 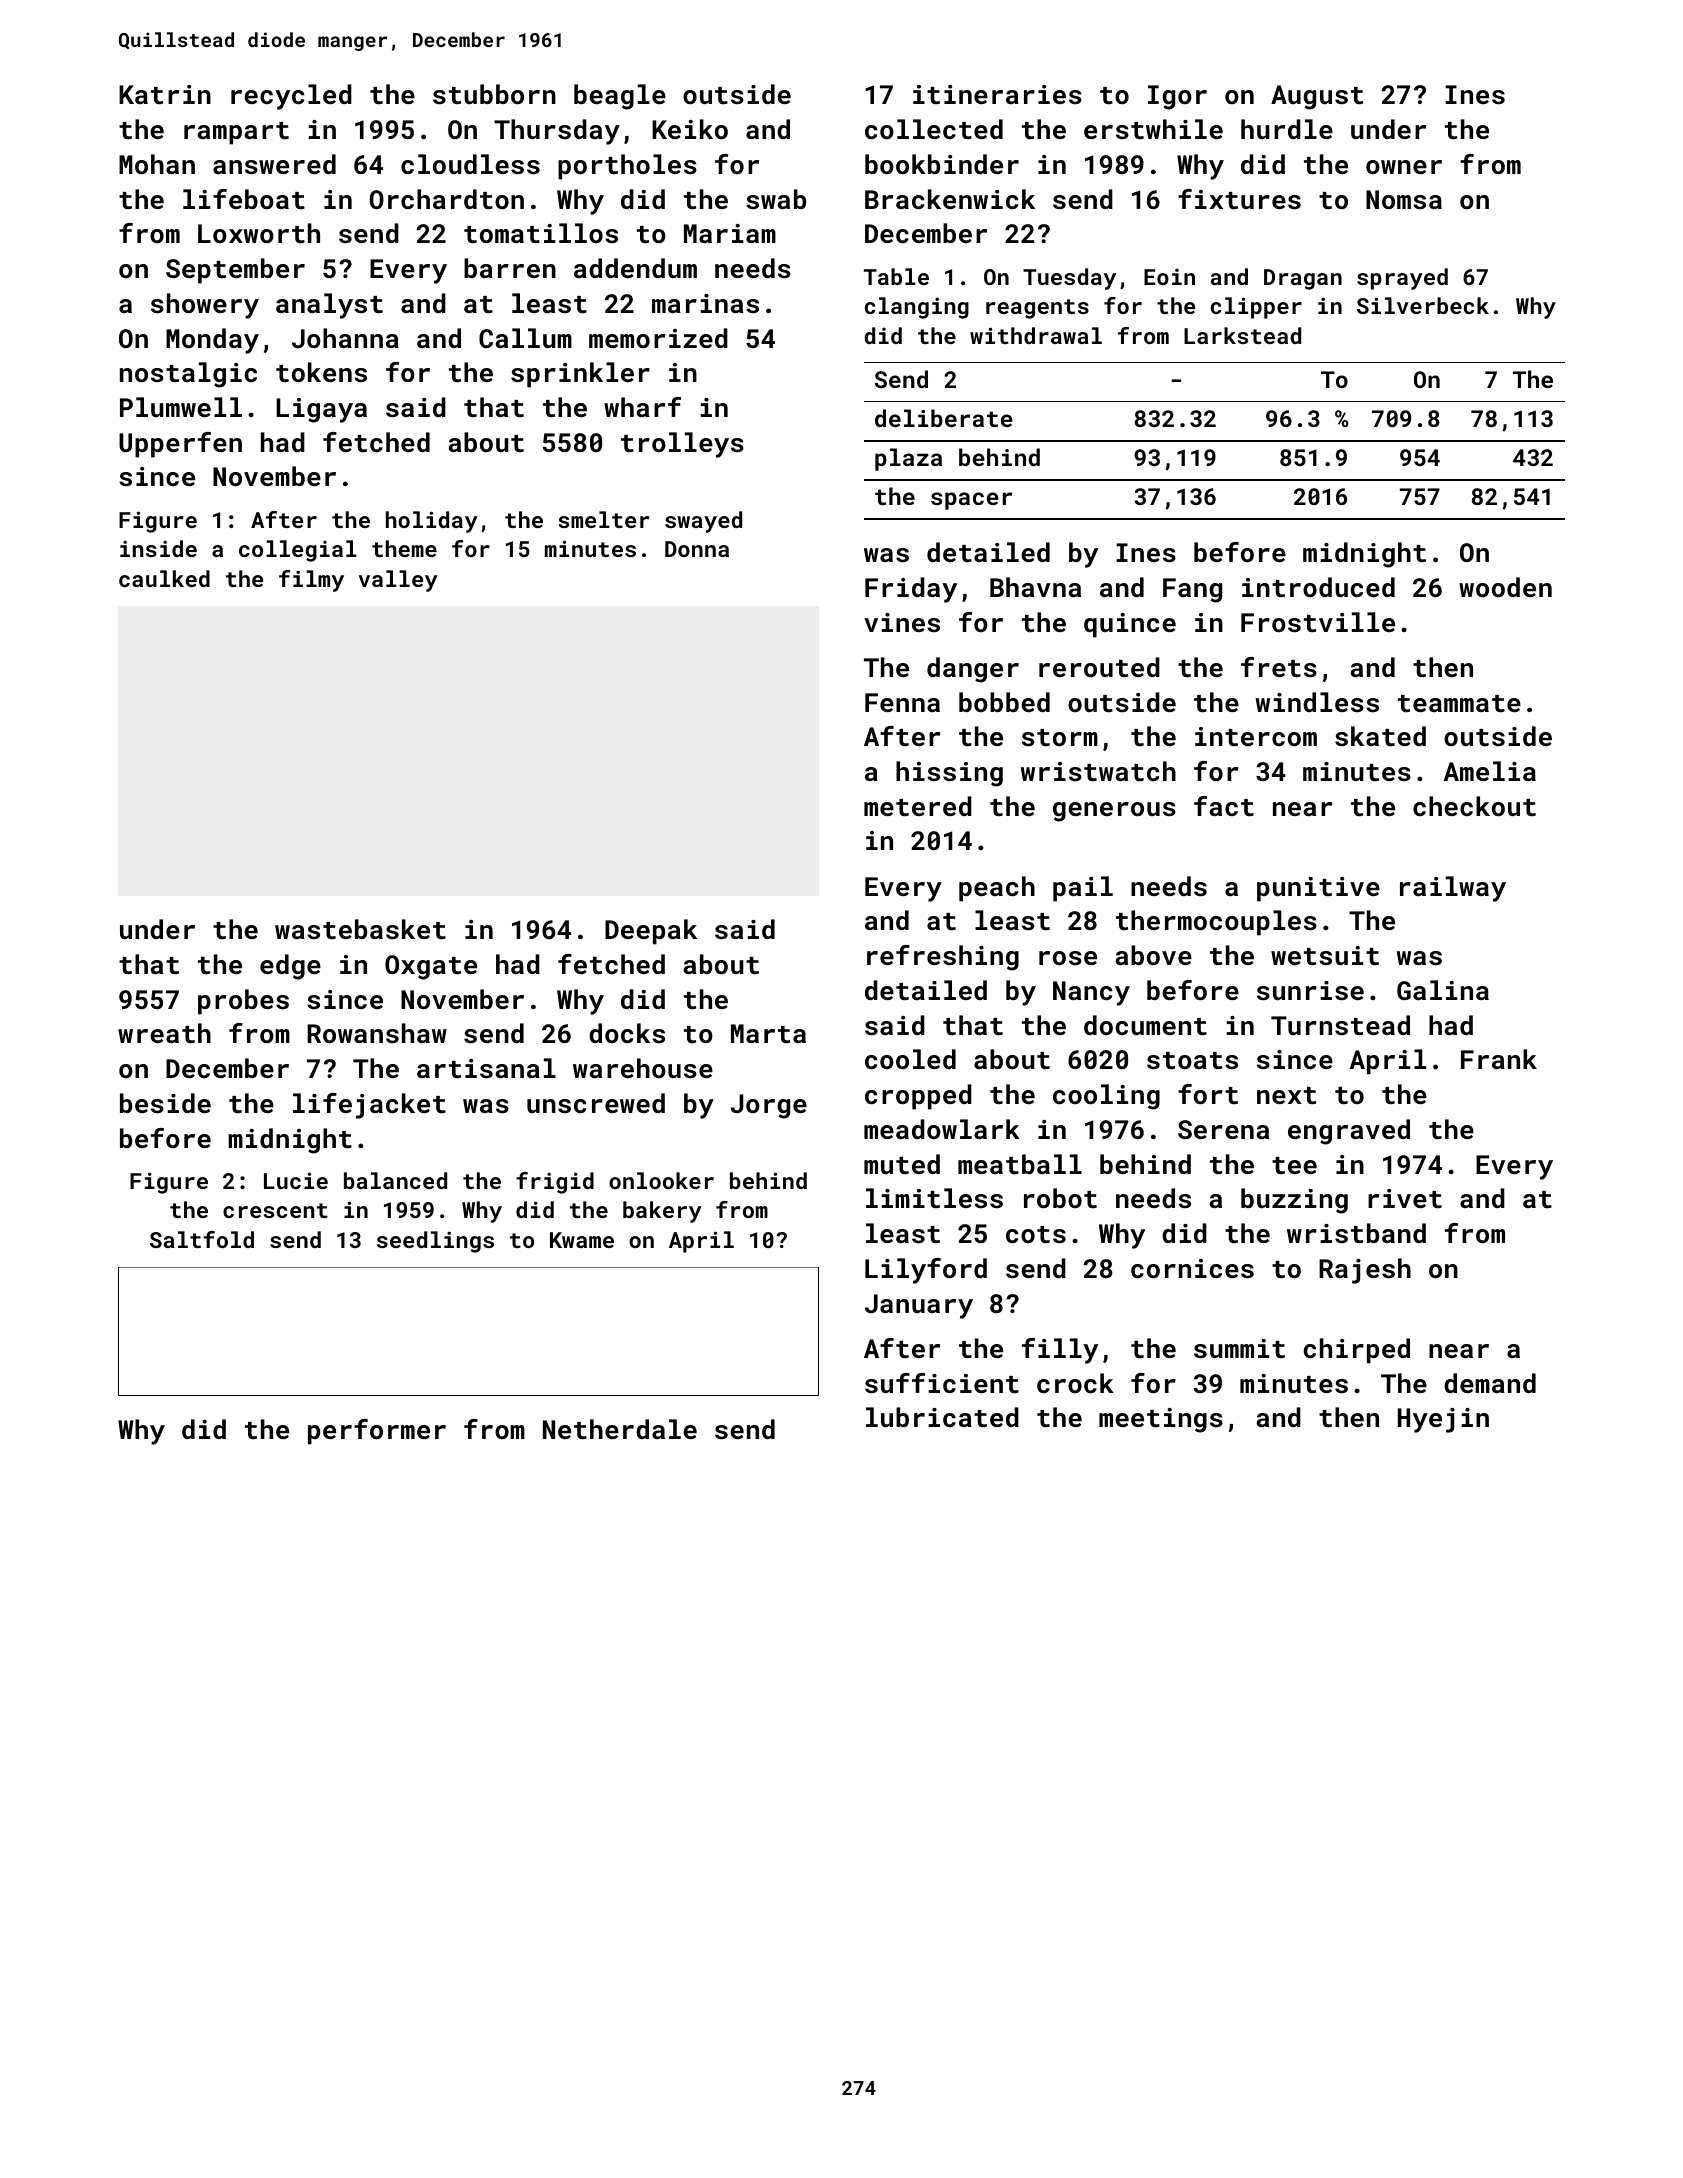 I want to click on wreath, so click(x=164, y=1033).
